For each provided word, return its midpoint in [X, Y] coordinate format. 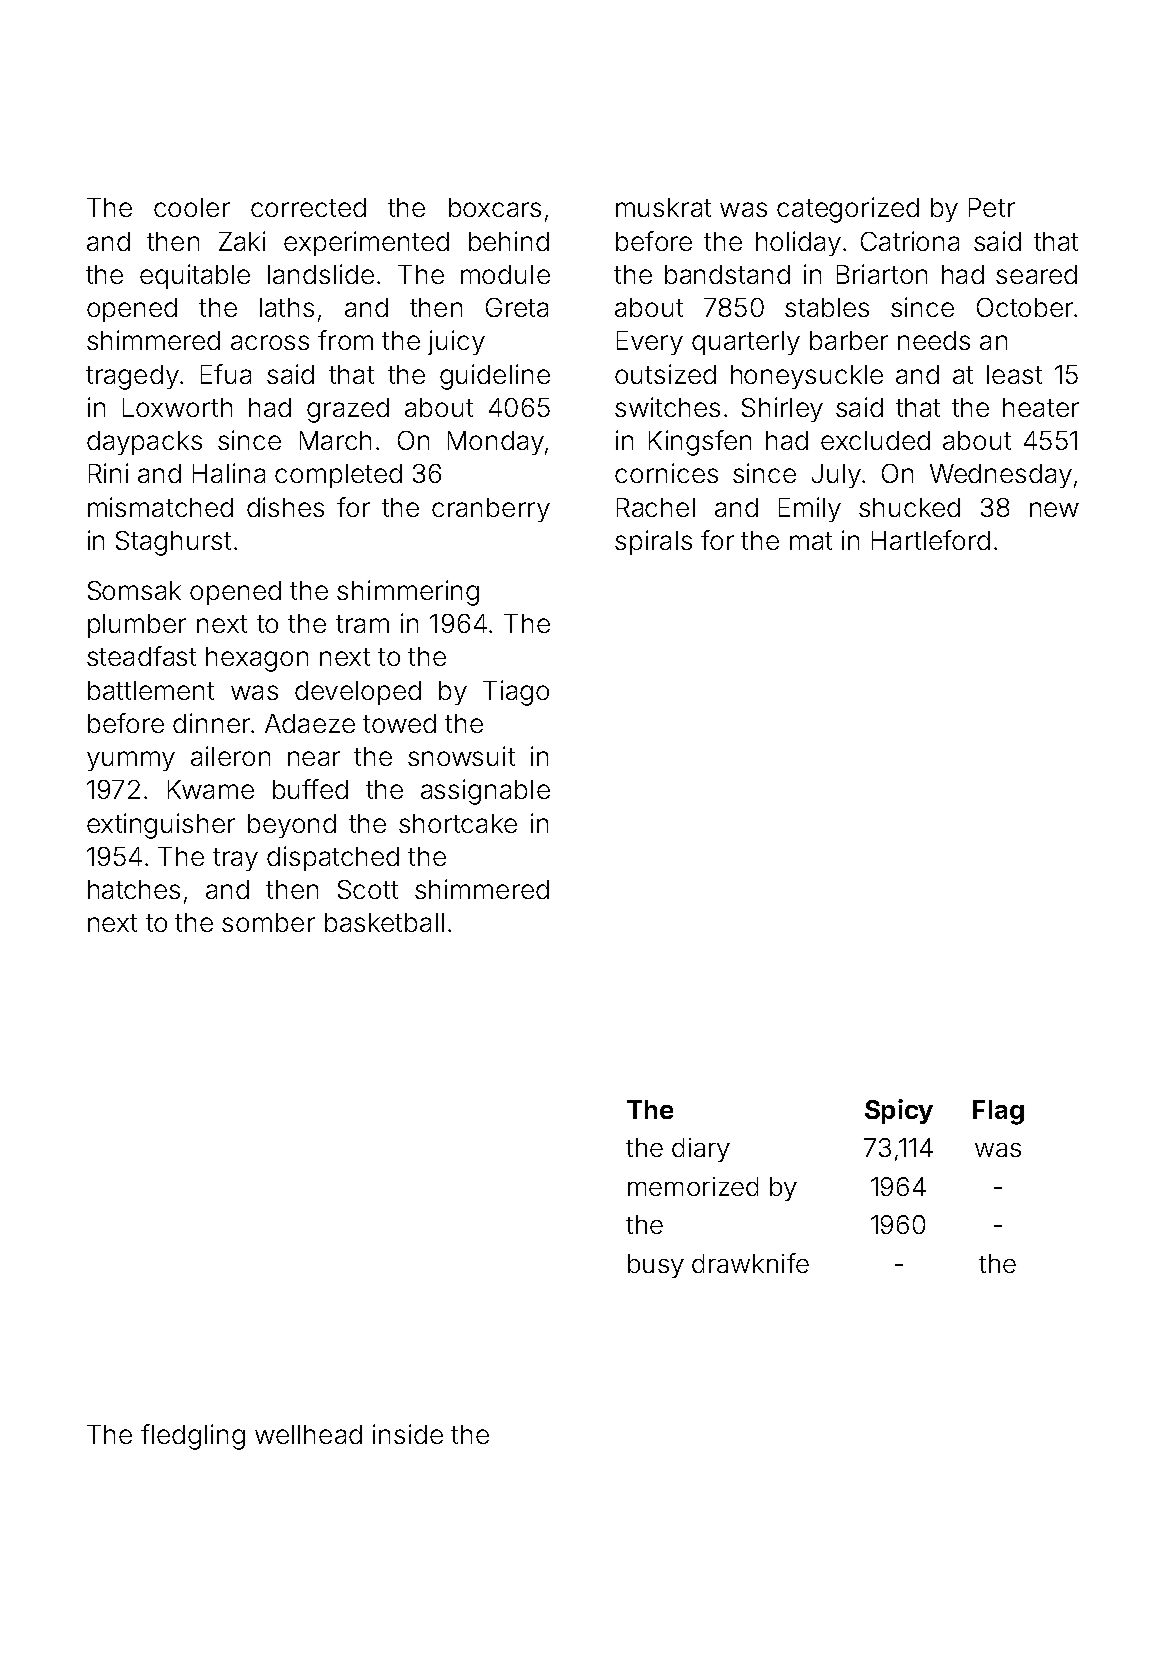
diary [701, 1150]
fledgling [193, 1437]
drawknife [750, 1263]
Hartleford [931, 540]
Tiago [516, 693]
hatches [134, 889]
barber [849, 340]
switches [667, 407]
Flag [998, 1112]
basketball [384, 922]
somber [268, 922]
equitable [195, 276]
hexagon [257, 659]
